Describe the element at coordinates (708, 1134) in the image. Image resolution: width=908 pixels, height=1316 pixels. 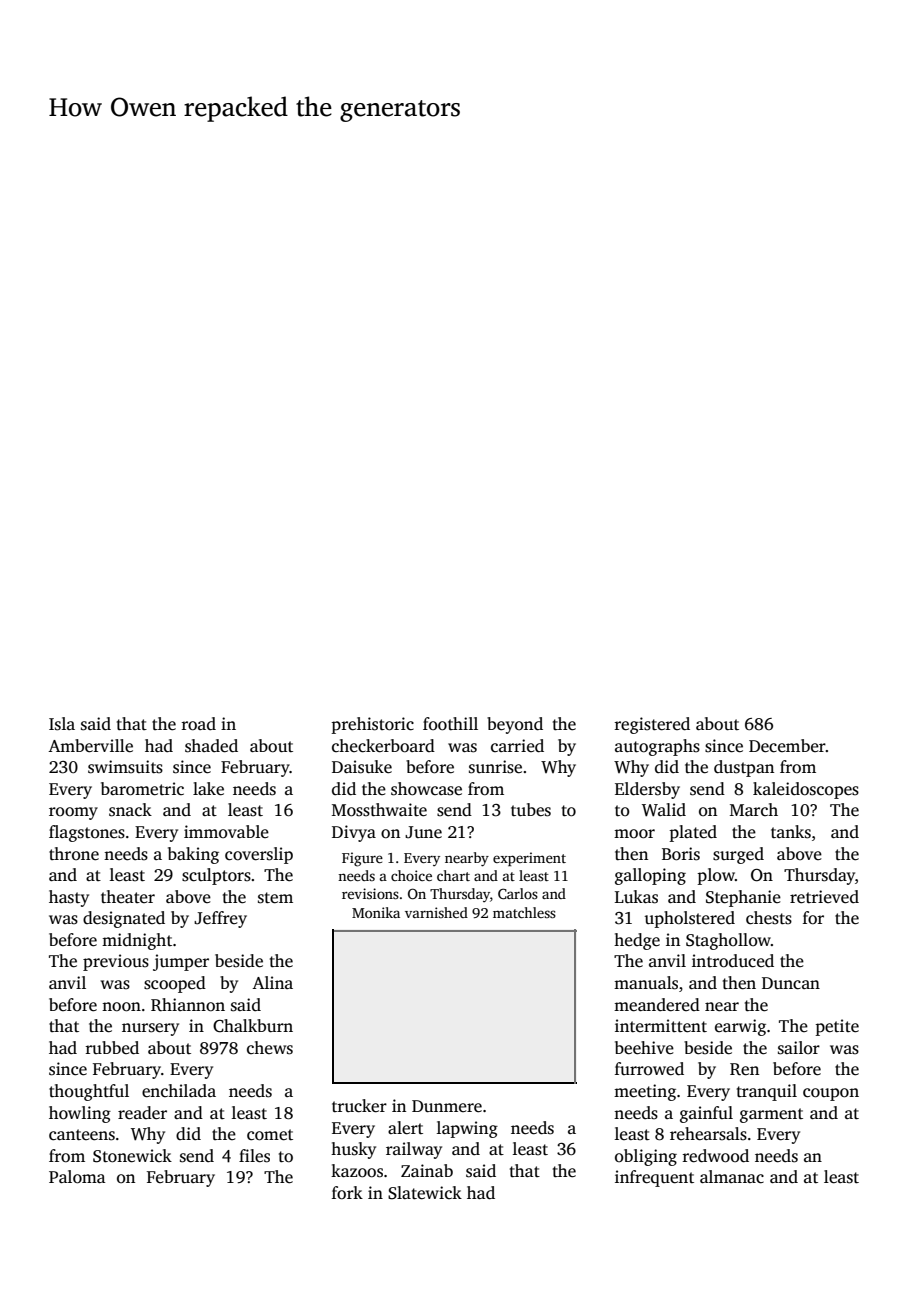
I see `rehearsals` at that location.
